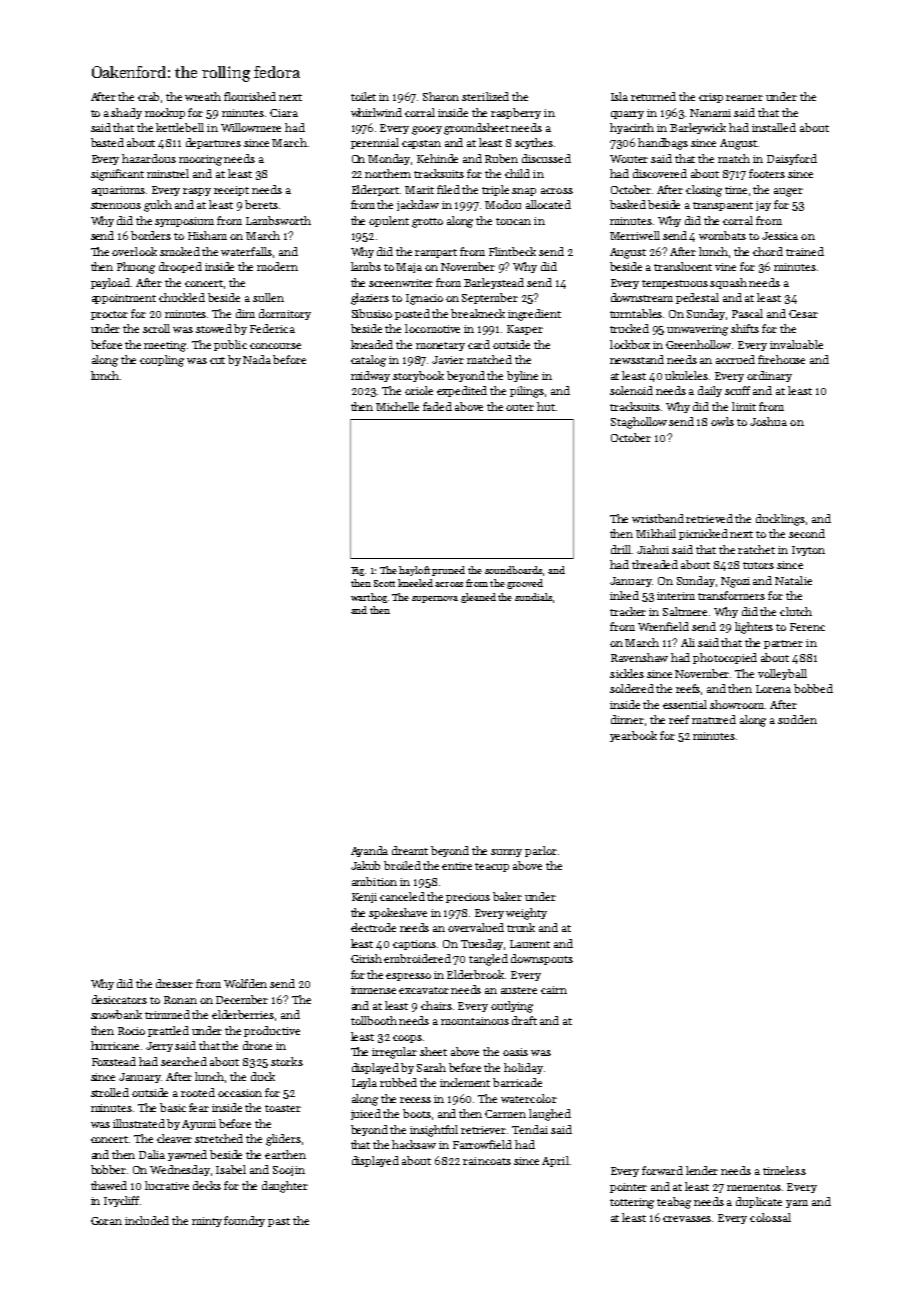 The width and height of the screenshot is (924, 1308). Describe the element at coordinates (768, 421) in the screenshot. I see `Joshua` at that location.
